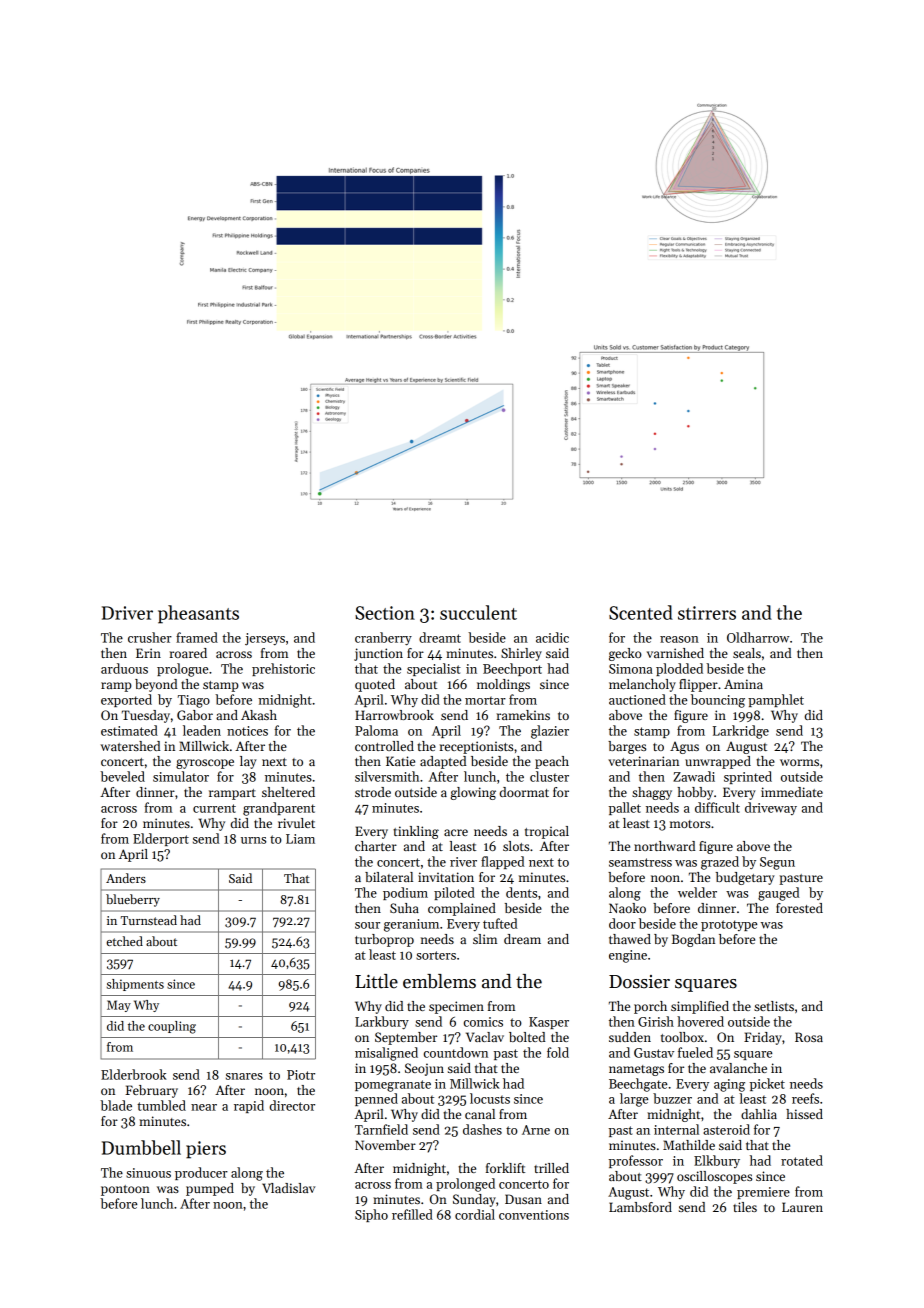 The width and height of the document is (924, 1308). I want to click on shipments, so click(135, 985).
